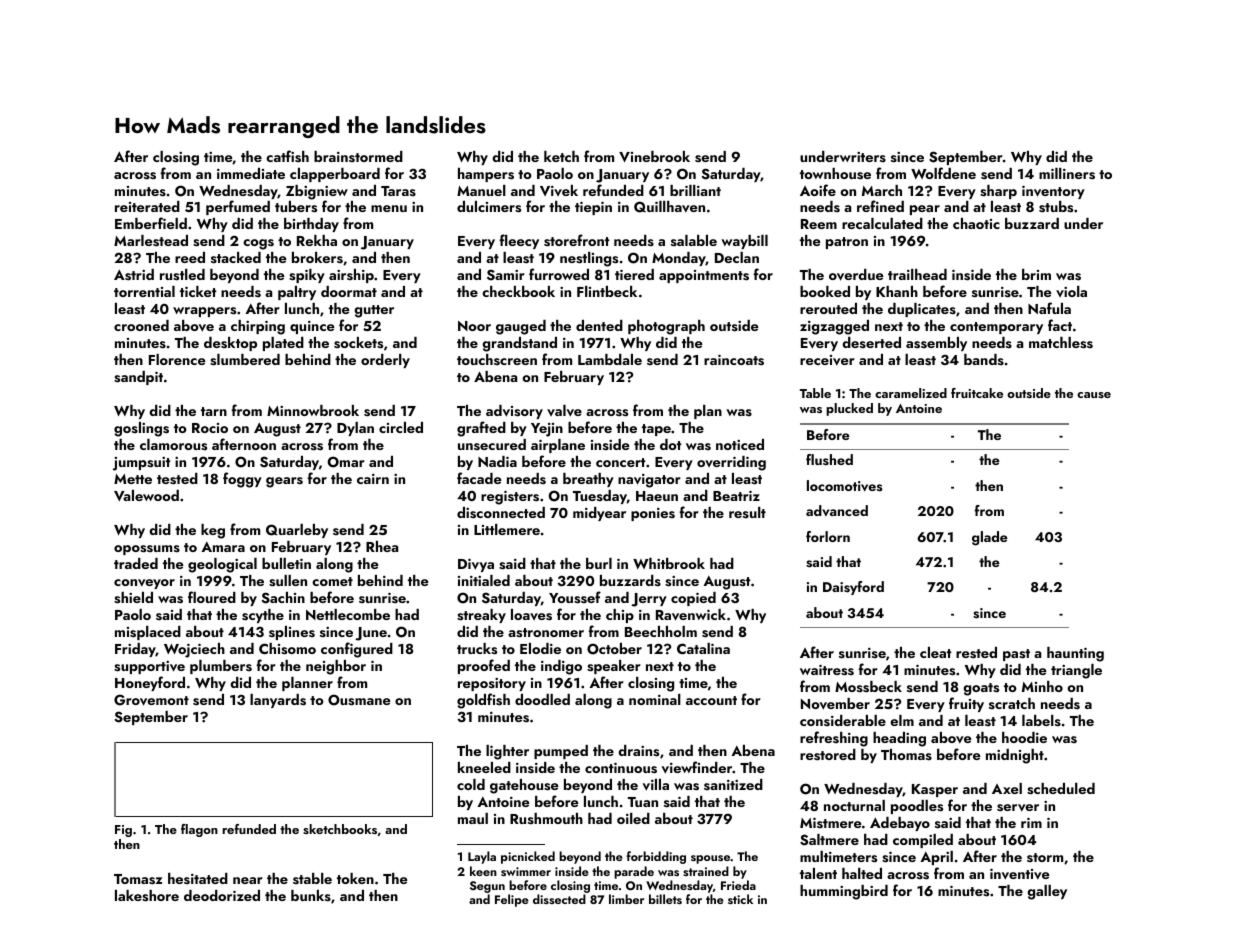 The image size is (1233, 952). What do you see at coordinates (138, 879) in the document?
I see `Tomasz` at bounding box center [138, 879].
